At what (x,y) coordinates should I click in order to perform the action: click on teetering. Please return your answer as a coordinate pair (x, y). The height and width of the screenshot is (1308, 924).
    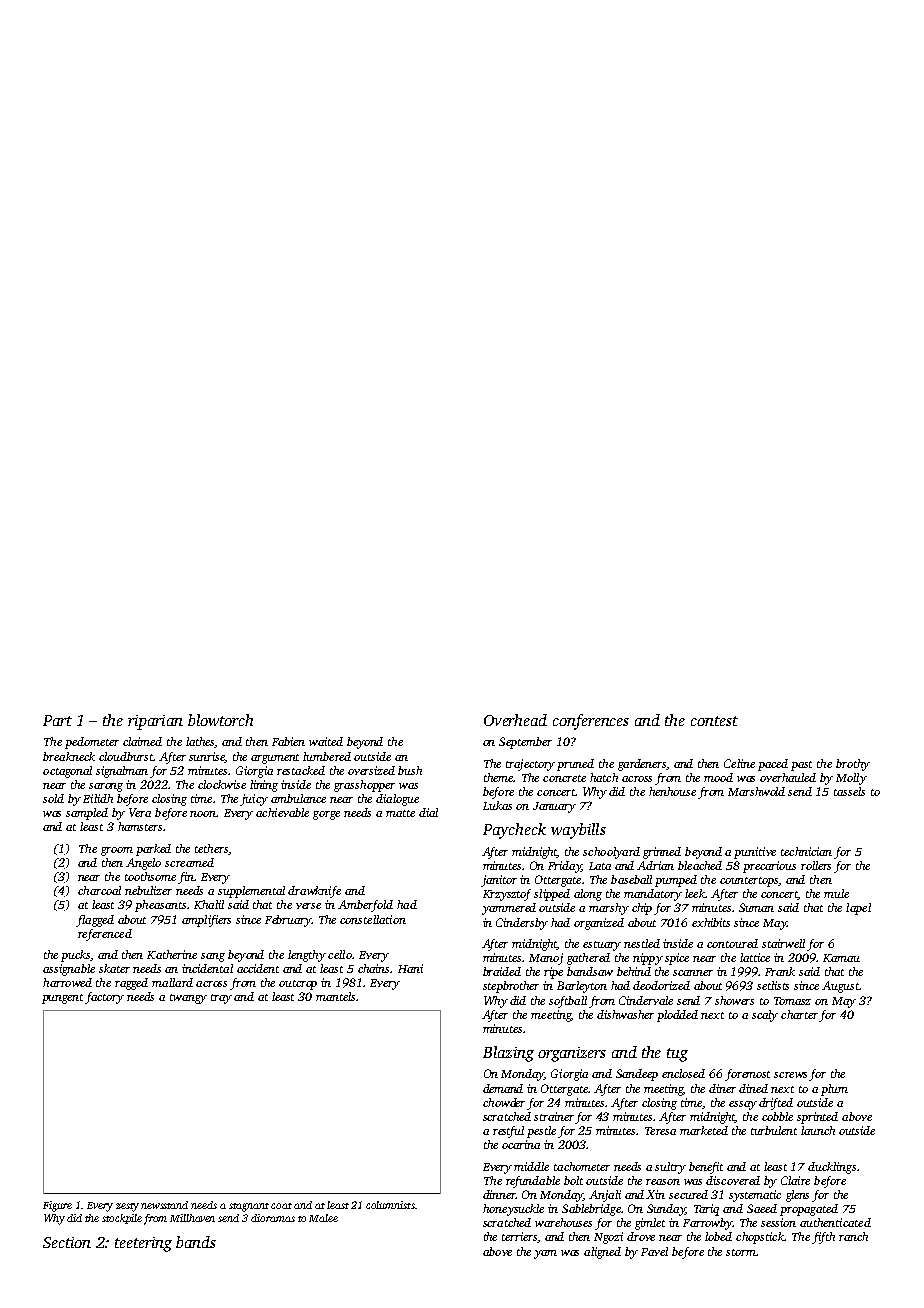
    Looking at the image, I should click on (143, 1244).
